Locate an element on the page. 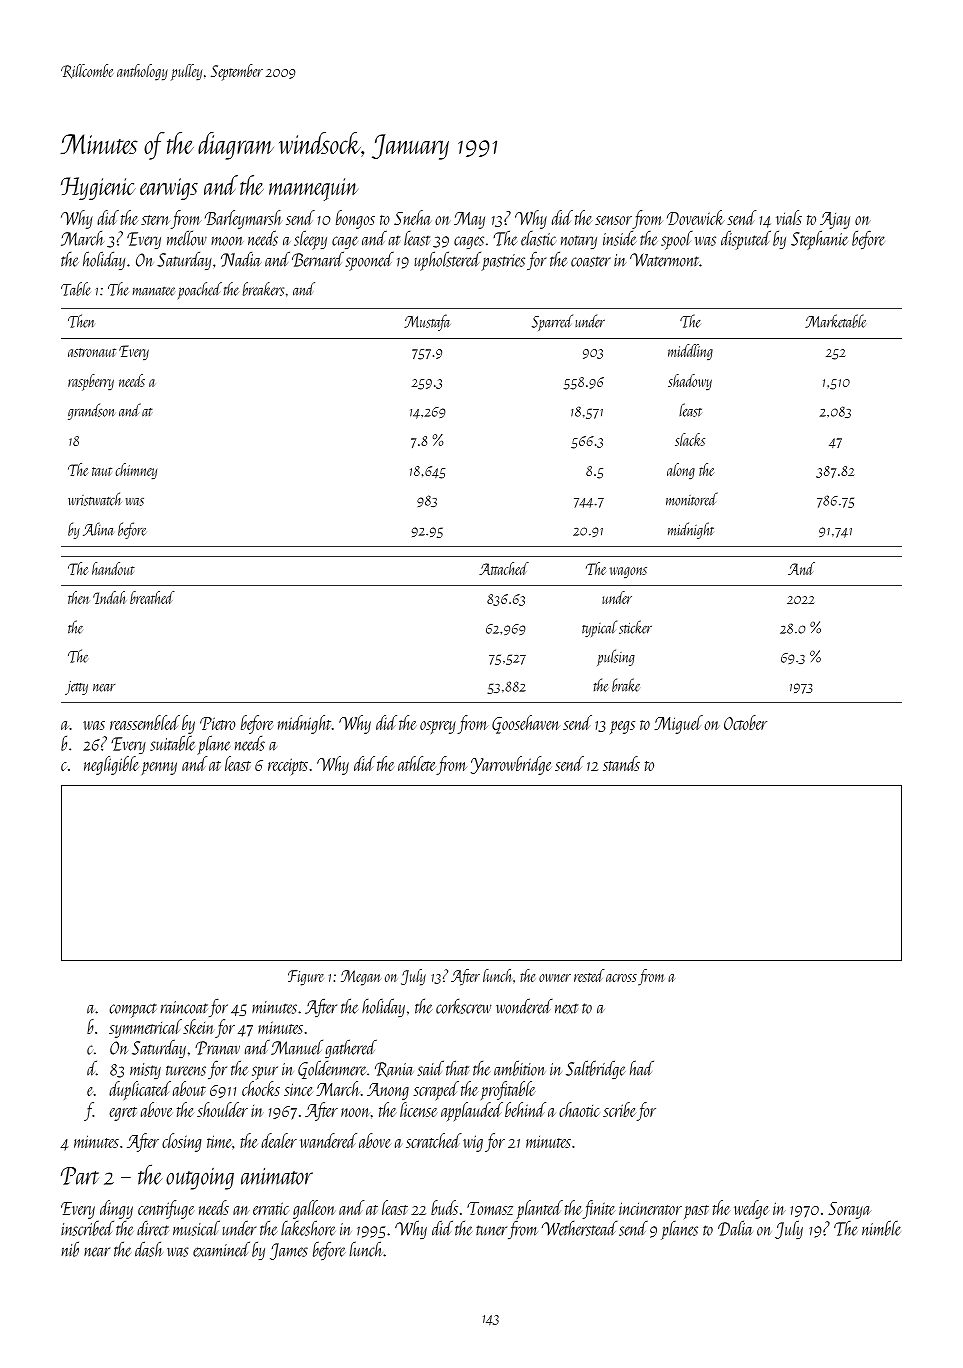  mannequin is located at coordinates (313, 189).
